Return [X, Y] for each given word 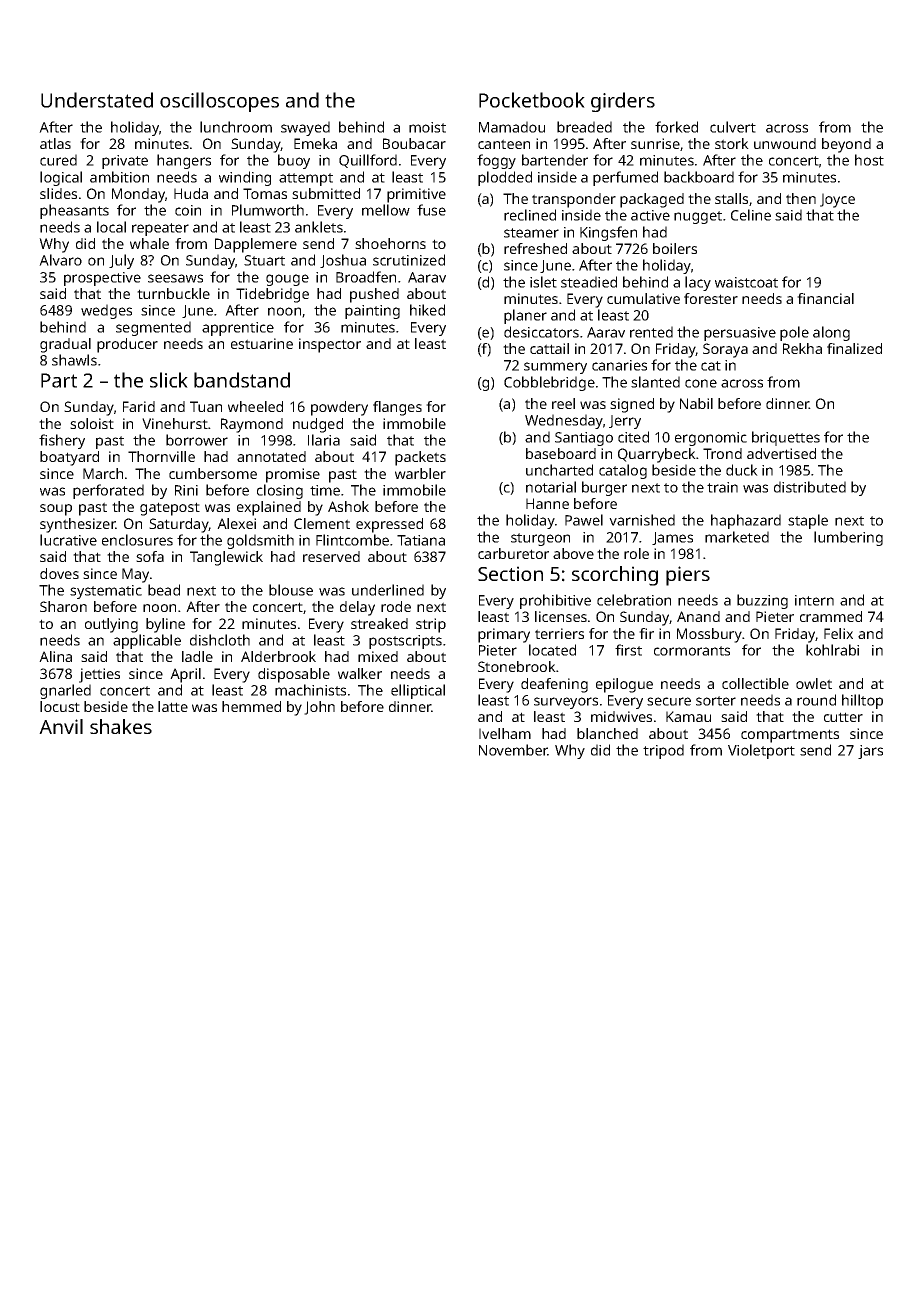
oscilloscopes [219, 102]
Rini [186, 490]
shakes [121, 726]
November [513, 750]
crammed [831, 616]
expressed [389, 525]
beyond [846, 145]
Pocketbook [532, 100]
